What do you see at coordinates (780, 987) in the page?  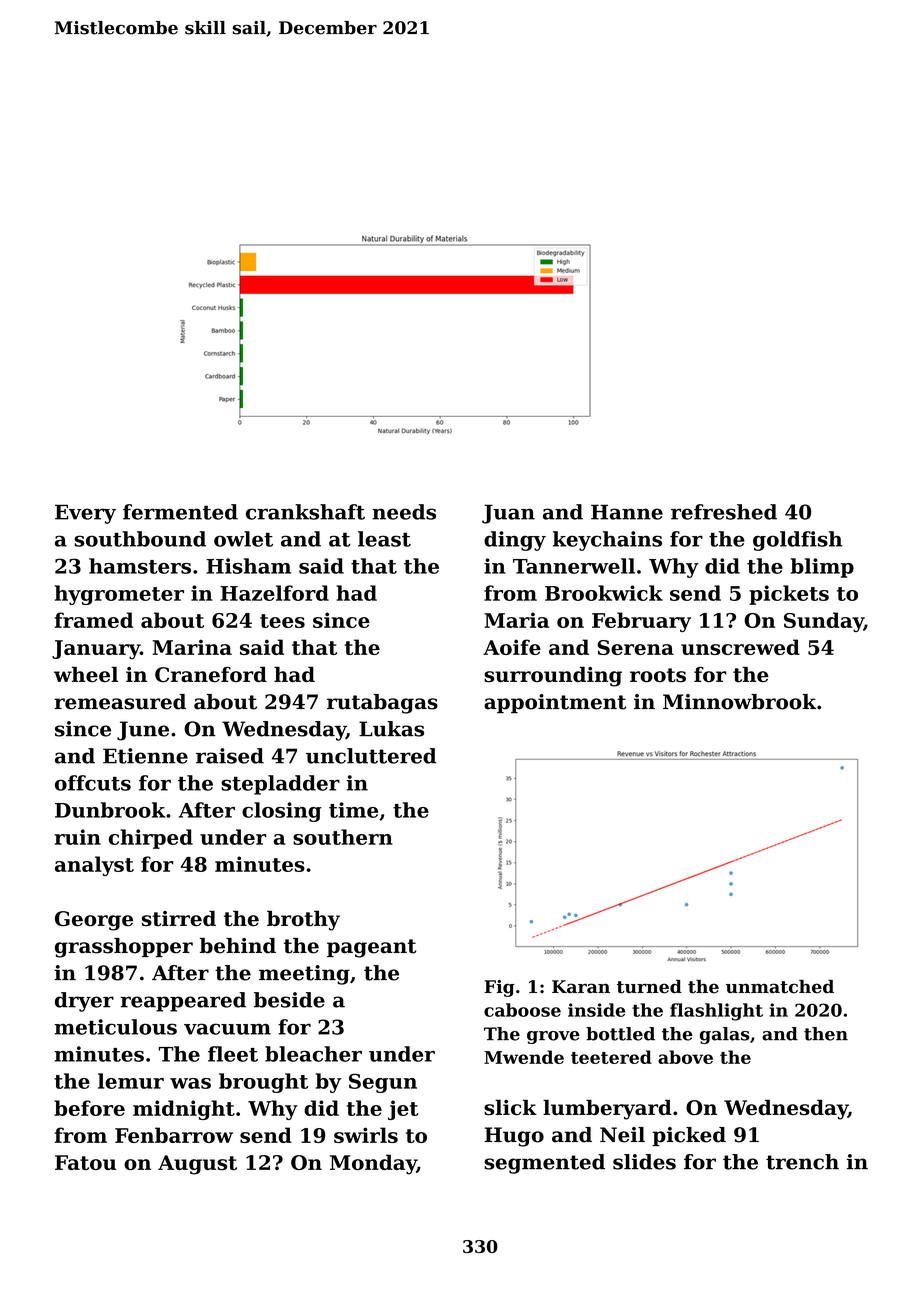 I see `unmatched` at bounding box center [780, 987].
